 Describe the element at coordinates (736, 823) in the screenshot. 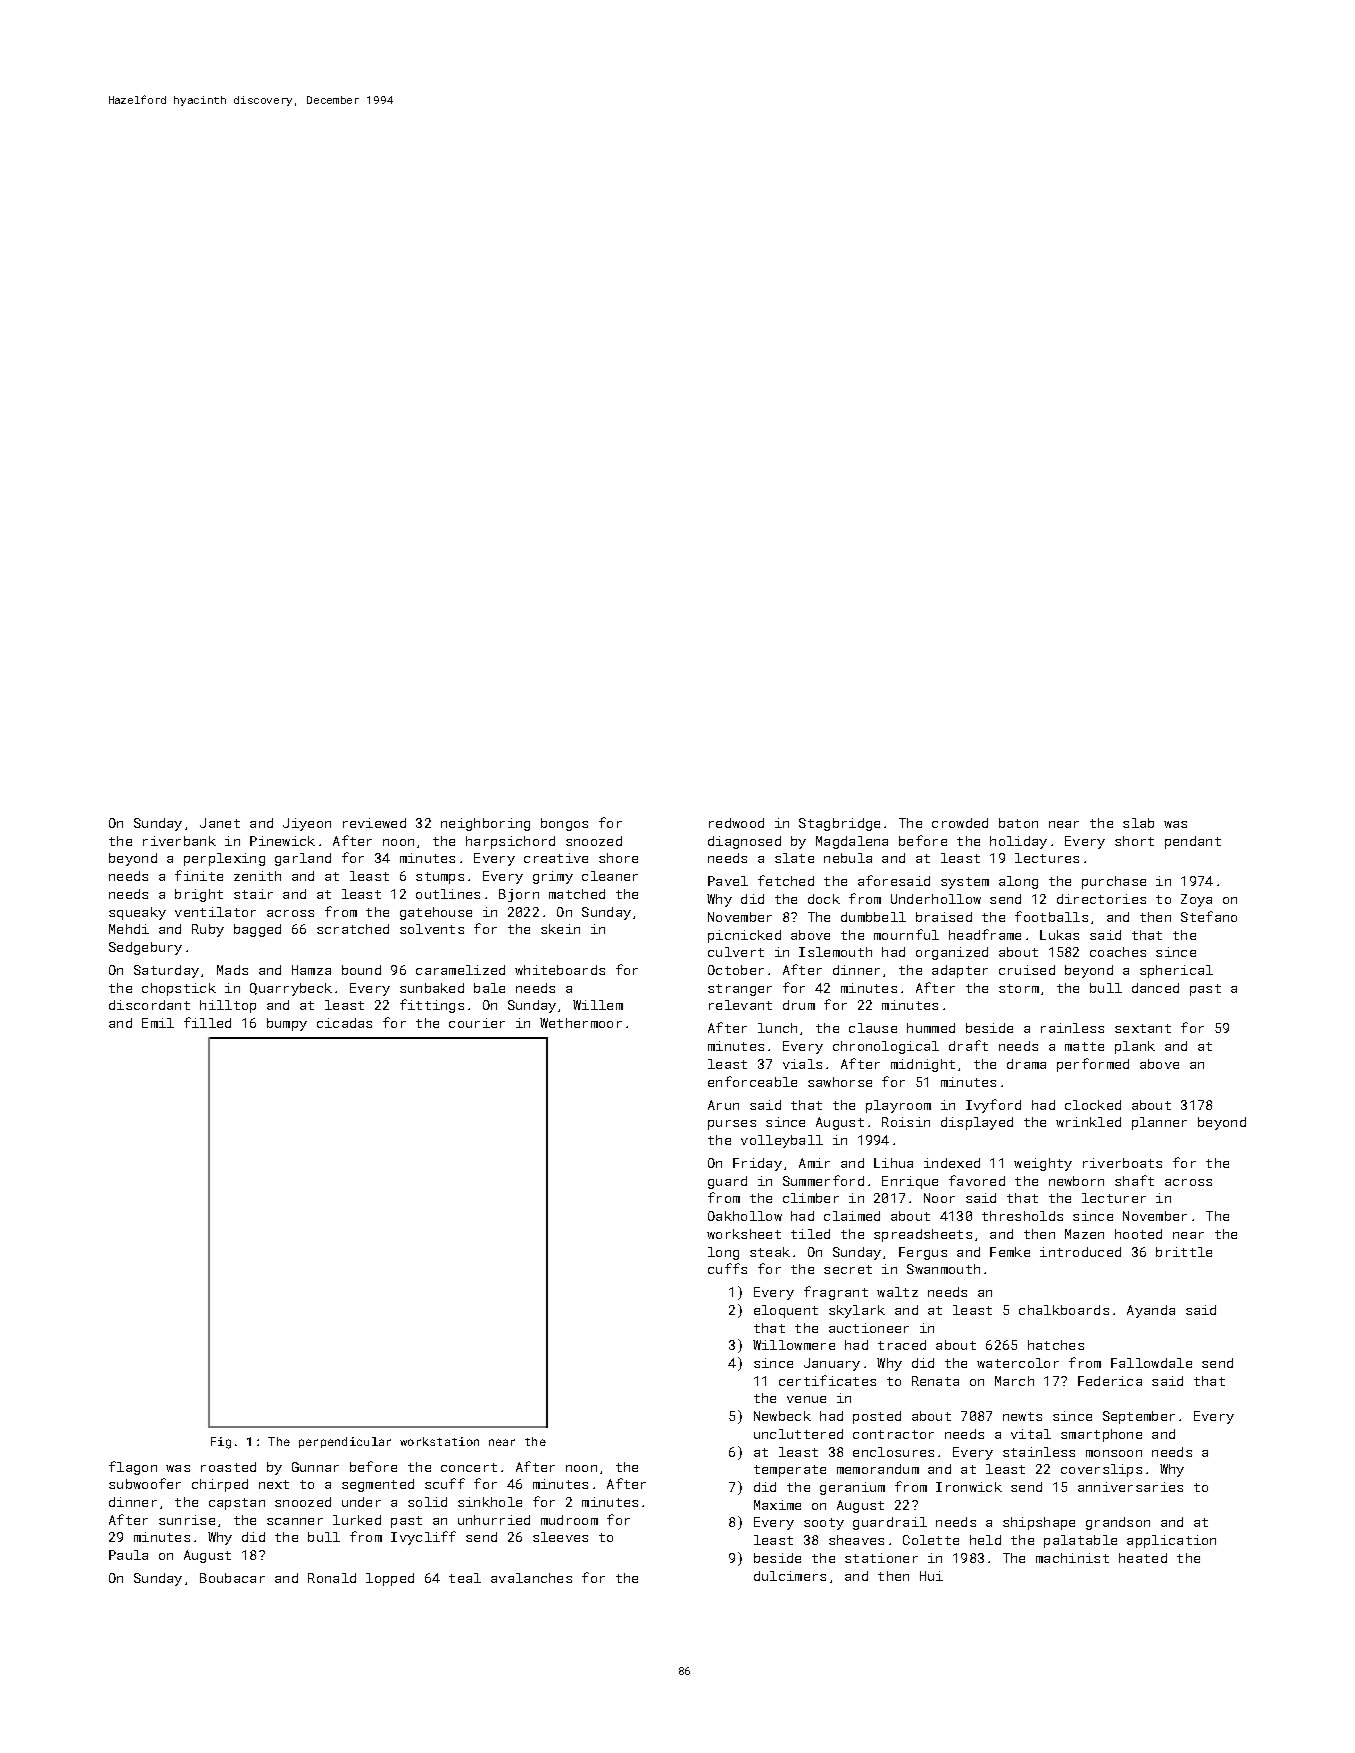

I see `redwood` at that location.
